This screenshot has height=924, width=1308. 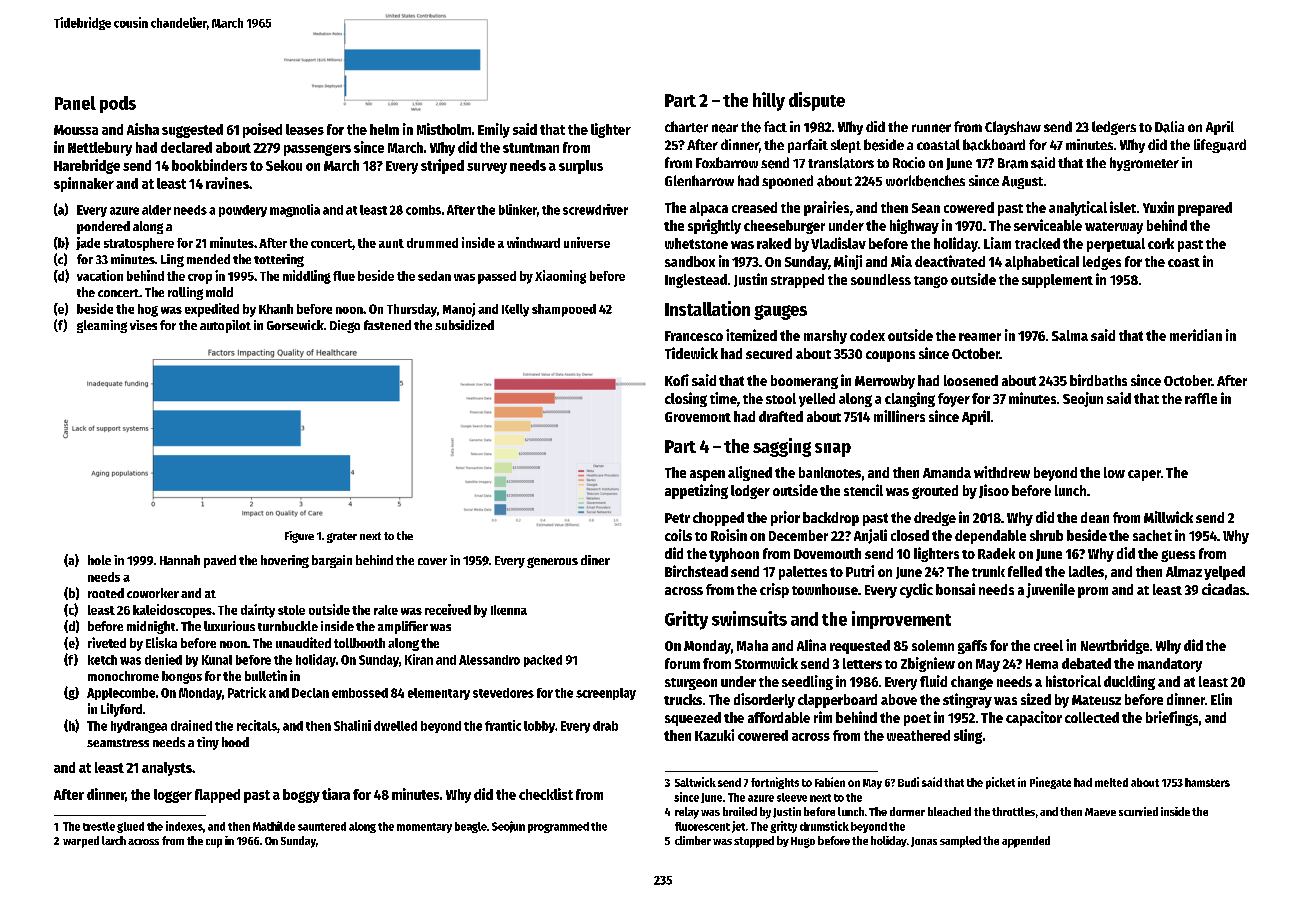 I want to click on secured, so click(x=769, y=353).
